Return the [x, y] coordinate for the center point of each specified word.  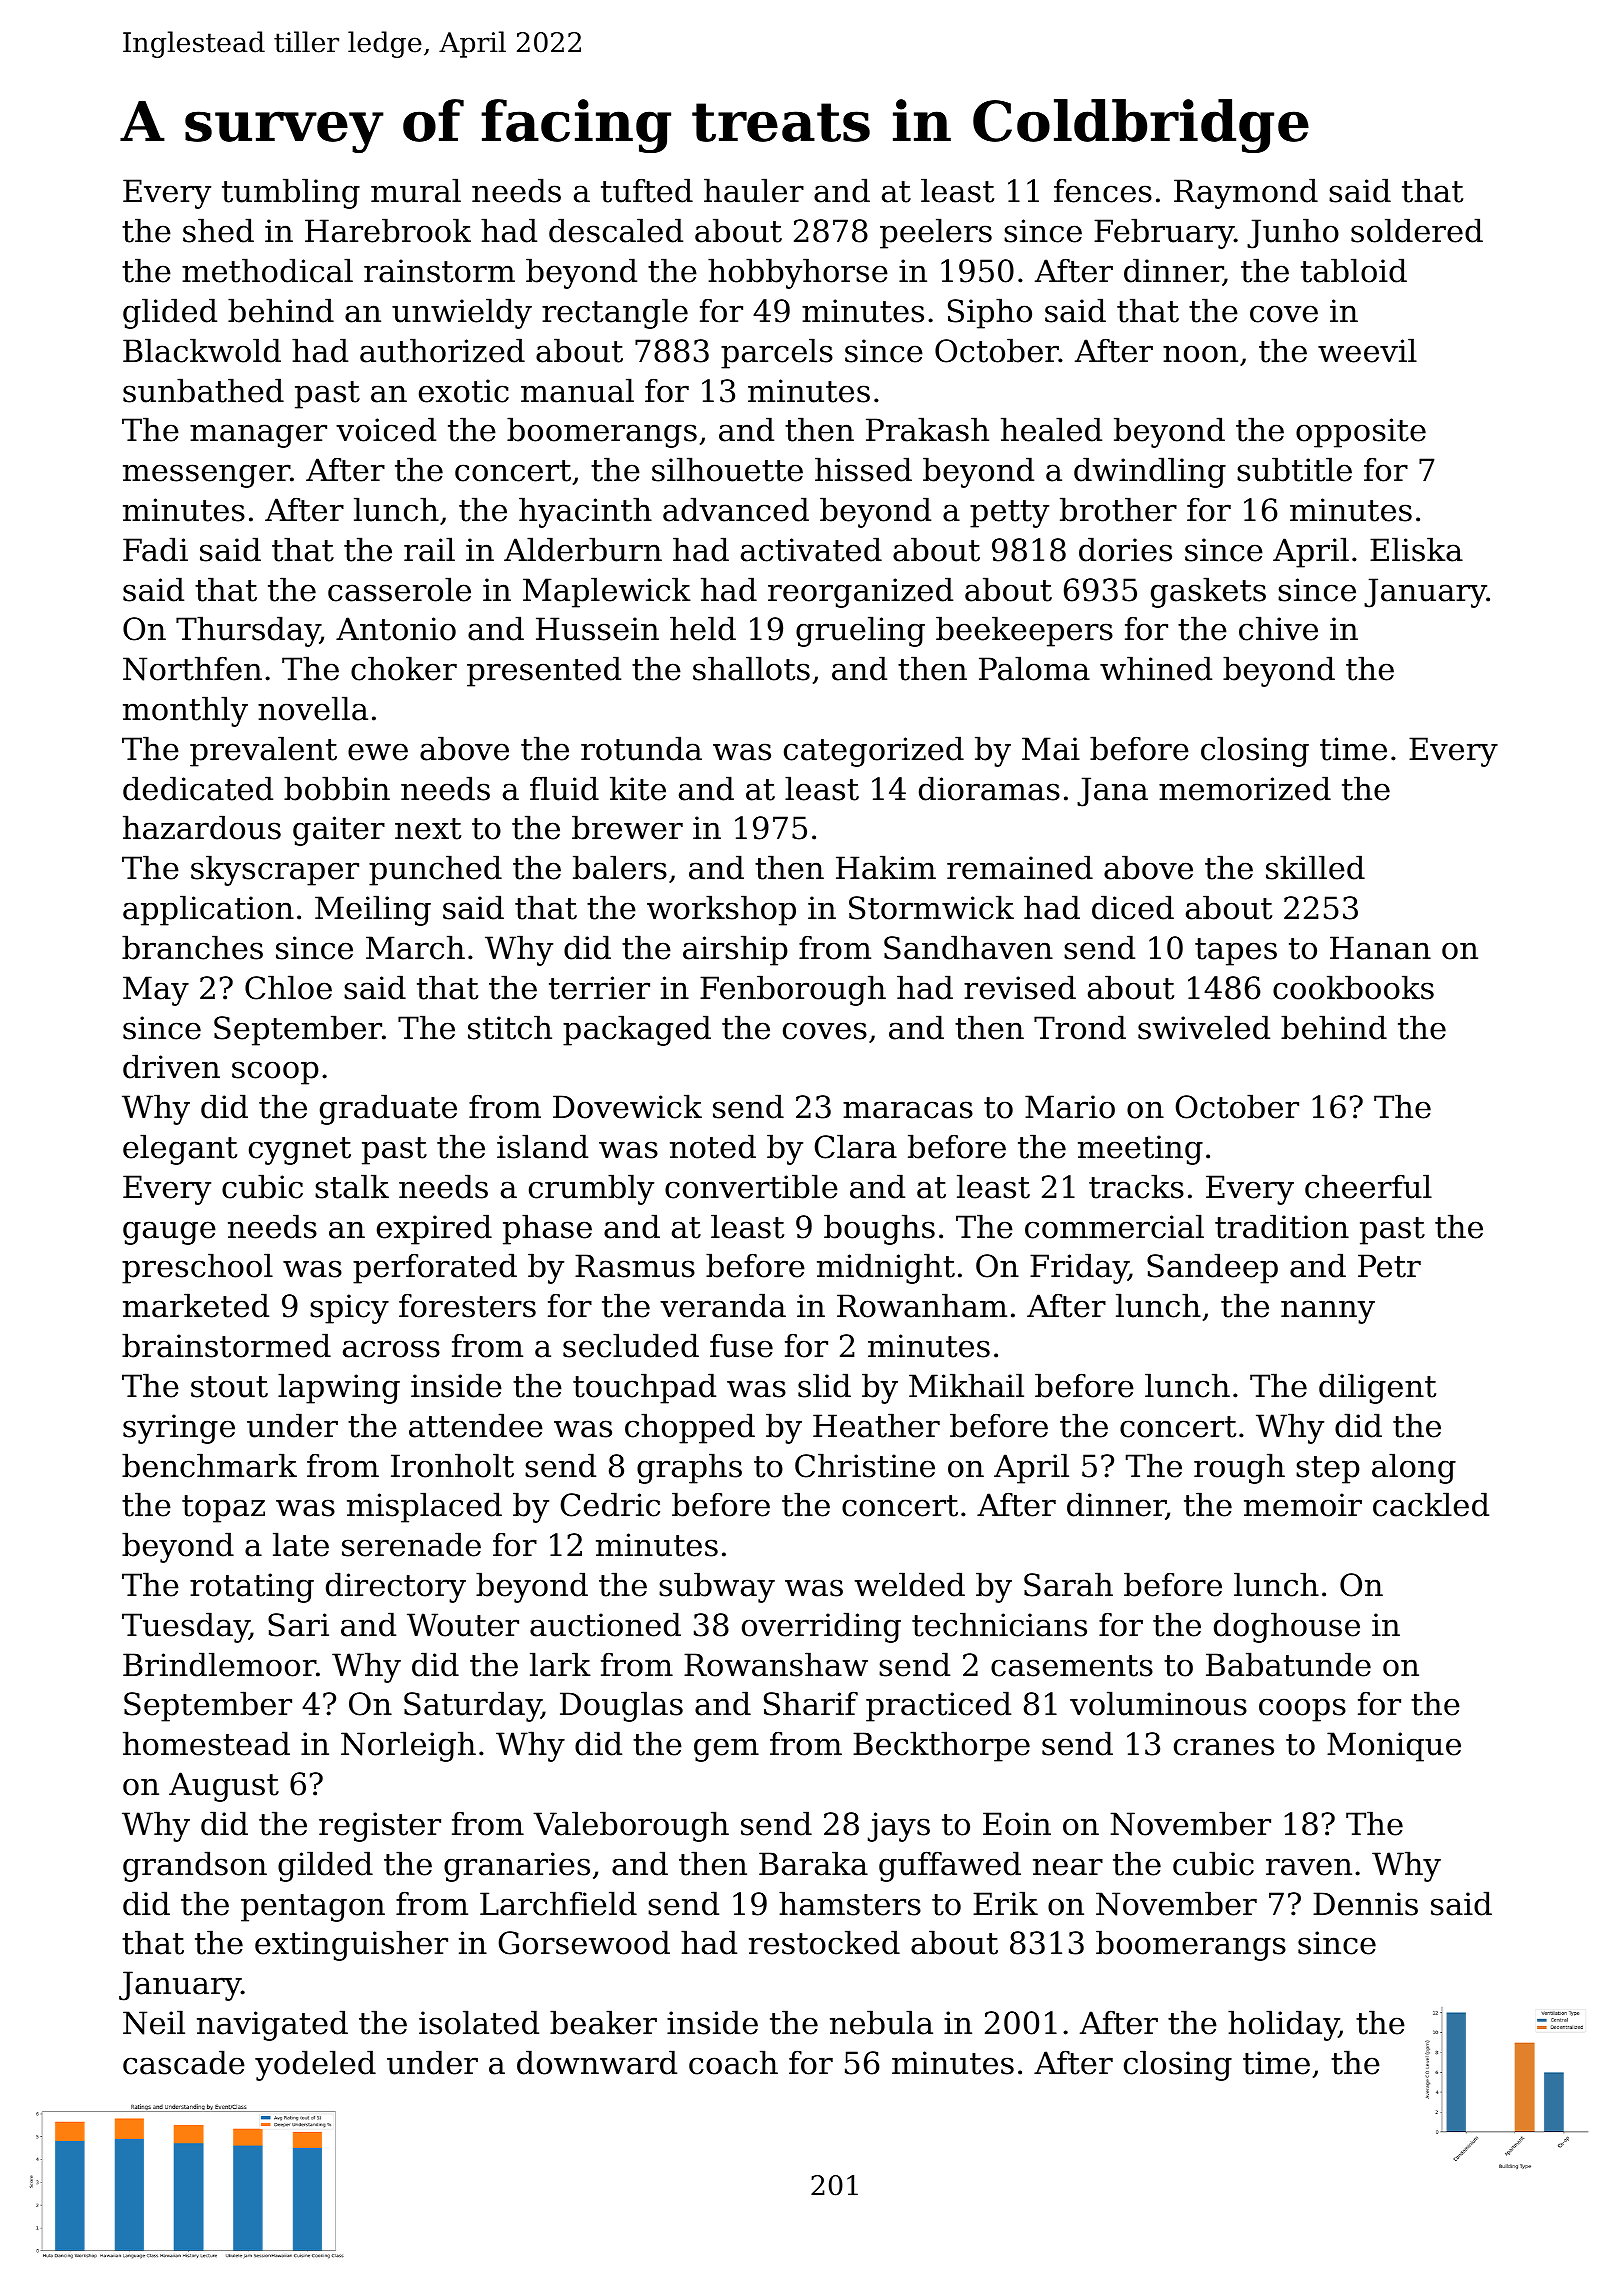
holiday [1283, 2025]
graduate [388, 1109]
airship [735, 950]
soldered [1417, 230]
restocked [824, 1942]
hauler [754, 190]
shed [218, 230]
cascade [184, 2062]
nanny [1328, 1312]
